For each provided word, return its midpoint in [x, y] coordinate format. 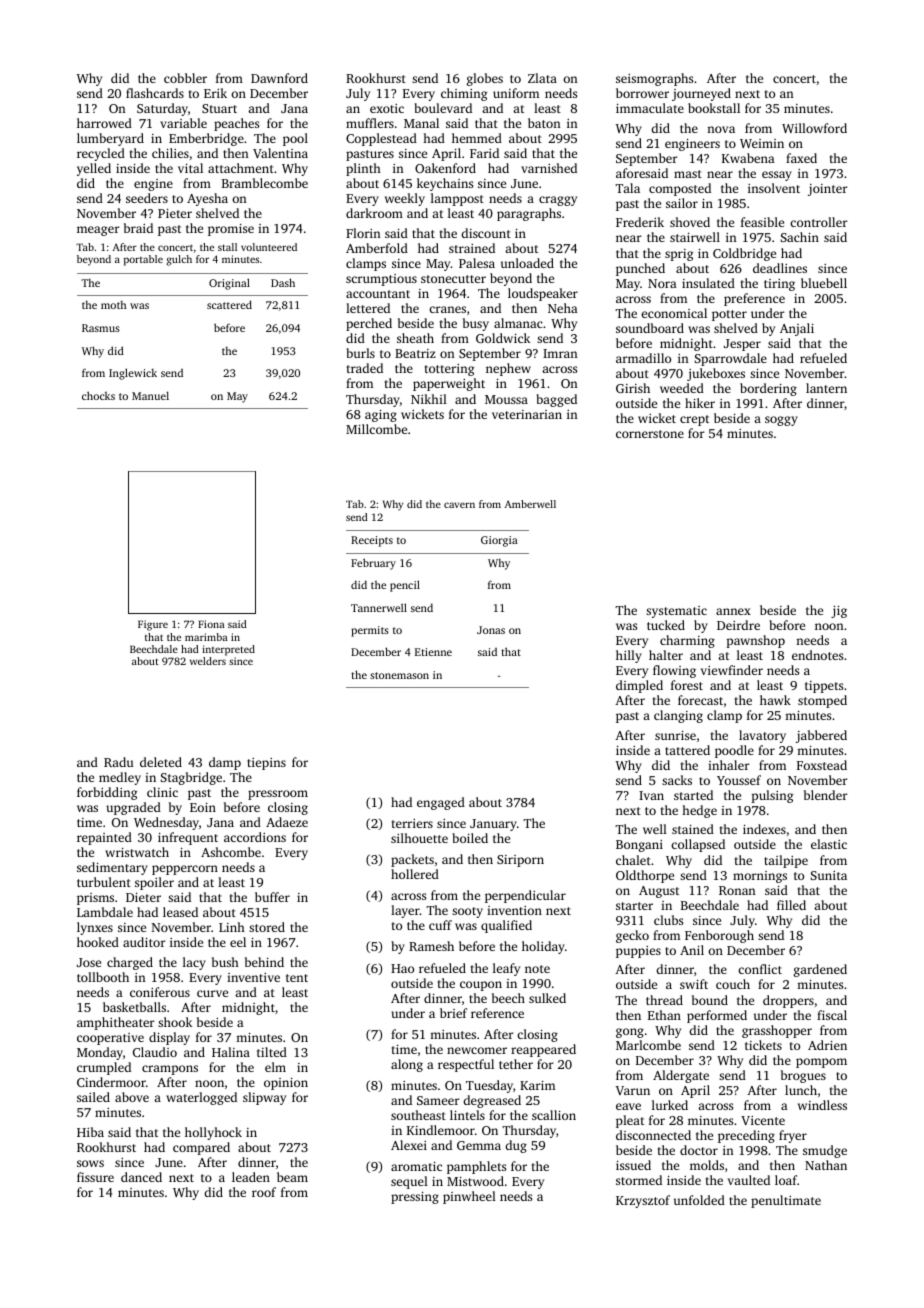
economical [674, 313]
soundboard [650, 328]
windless [822, 1105]
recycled [101, 154]
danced [141, 1177]
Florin [363, 233]
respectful [466, 1065]
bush [225, 962]
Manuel [150, 395]
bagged [556, 400]
